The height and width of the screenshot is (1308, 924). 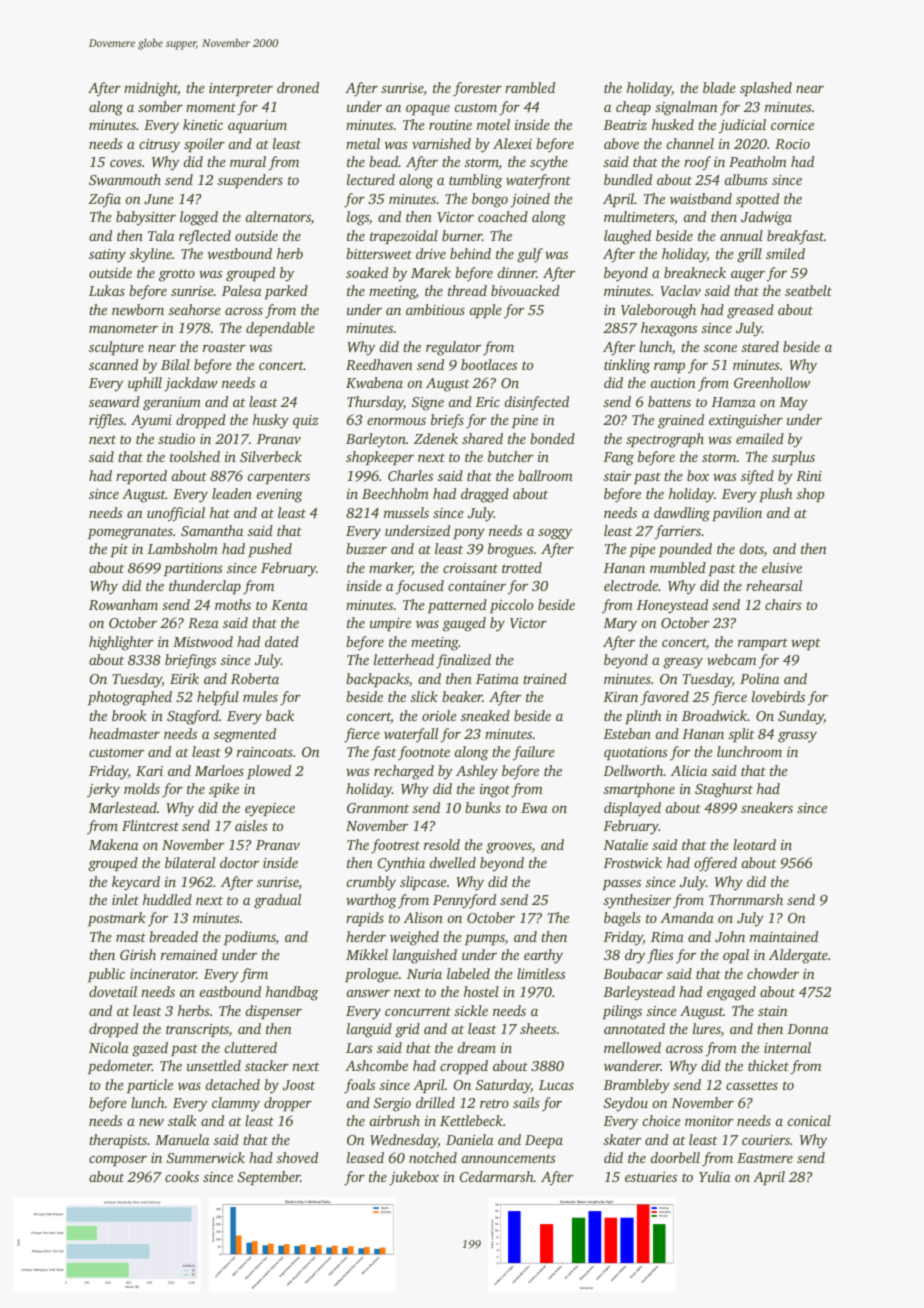 I want to click on jukebox, so click(x=414, y=1178).
